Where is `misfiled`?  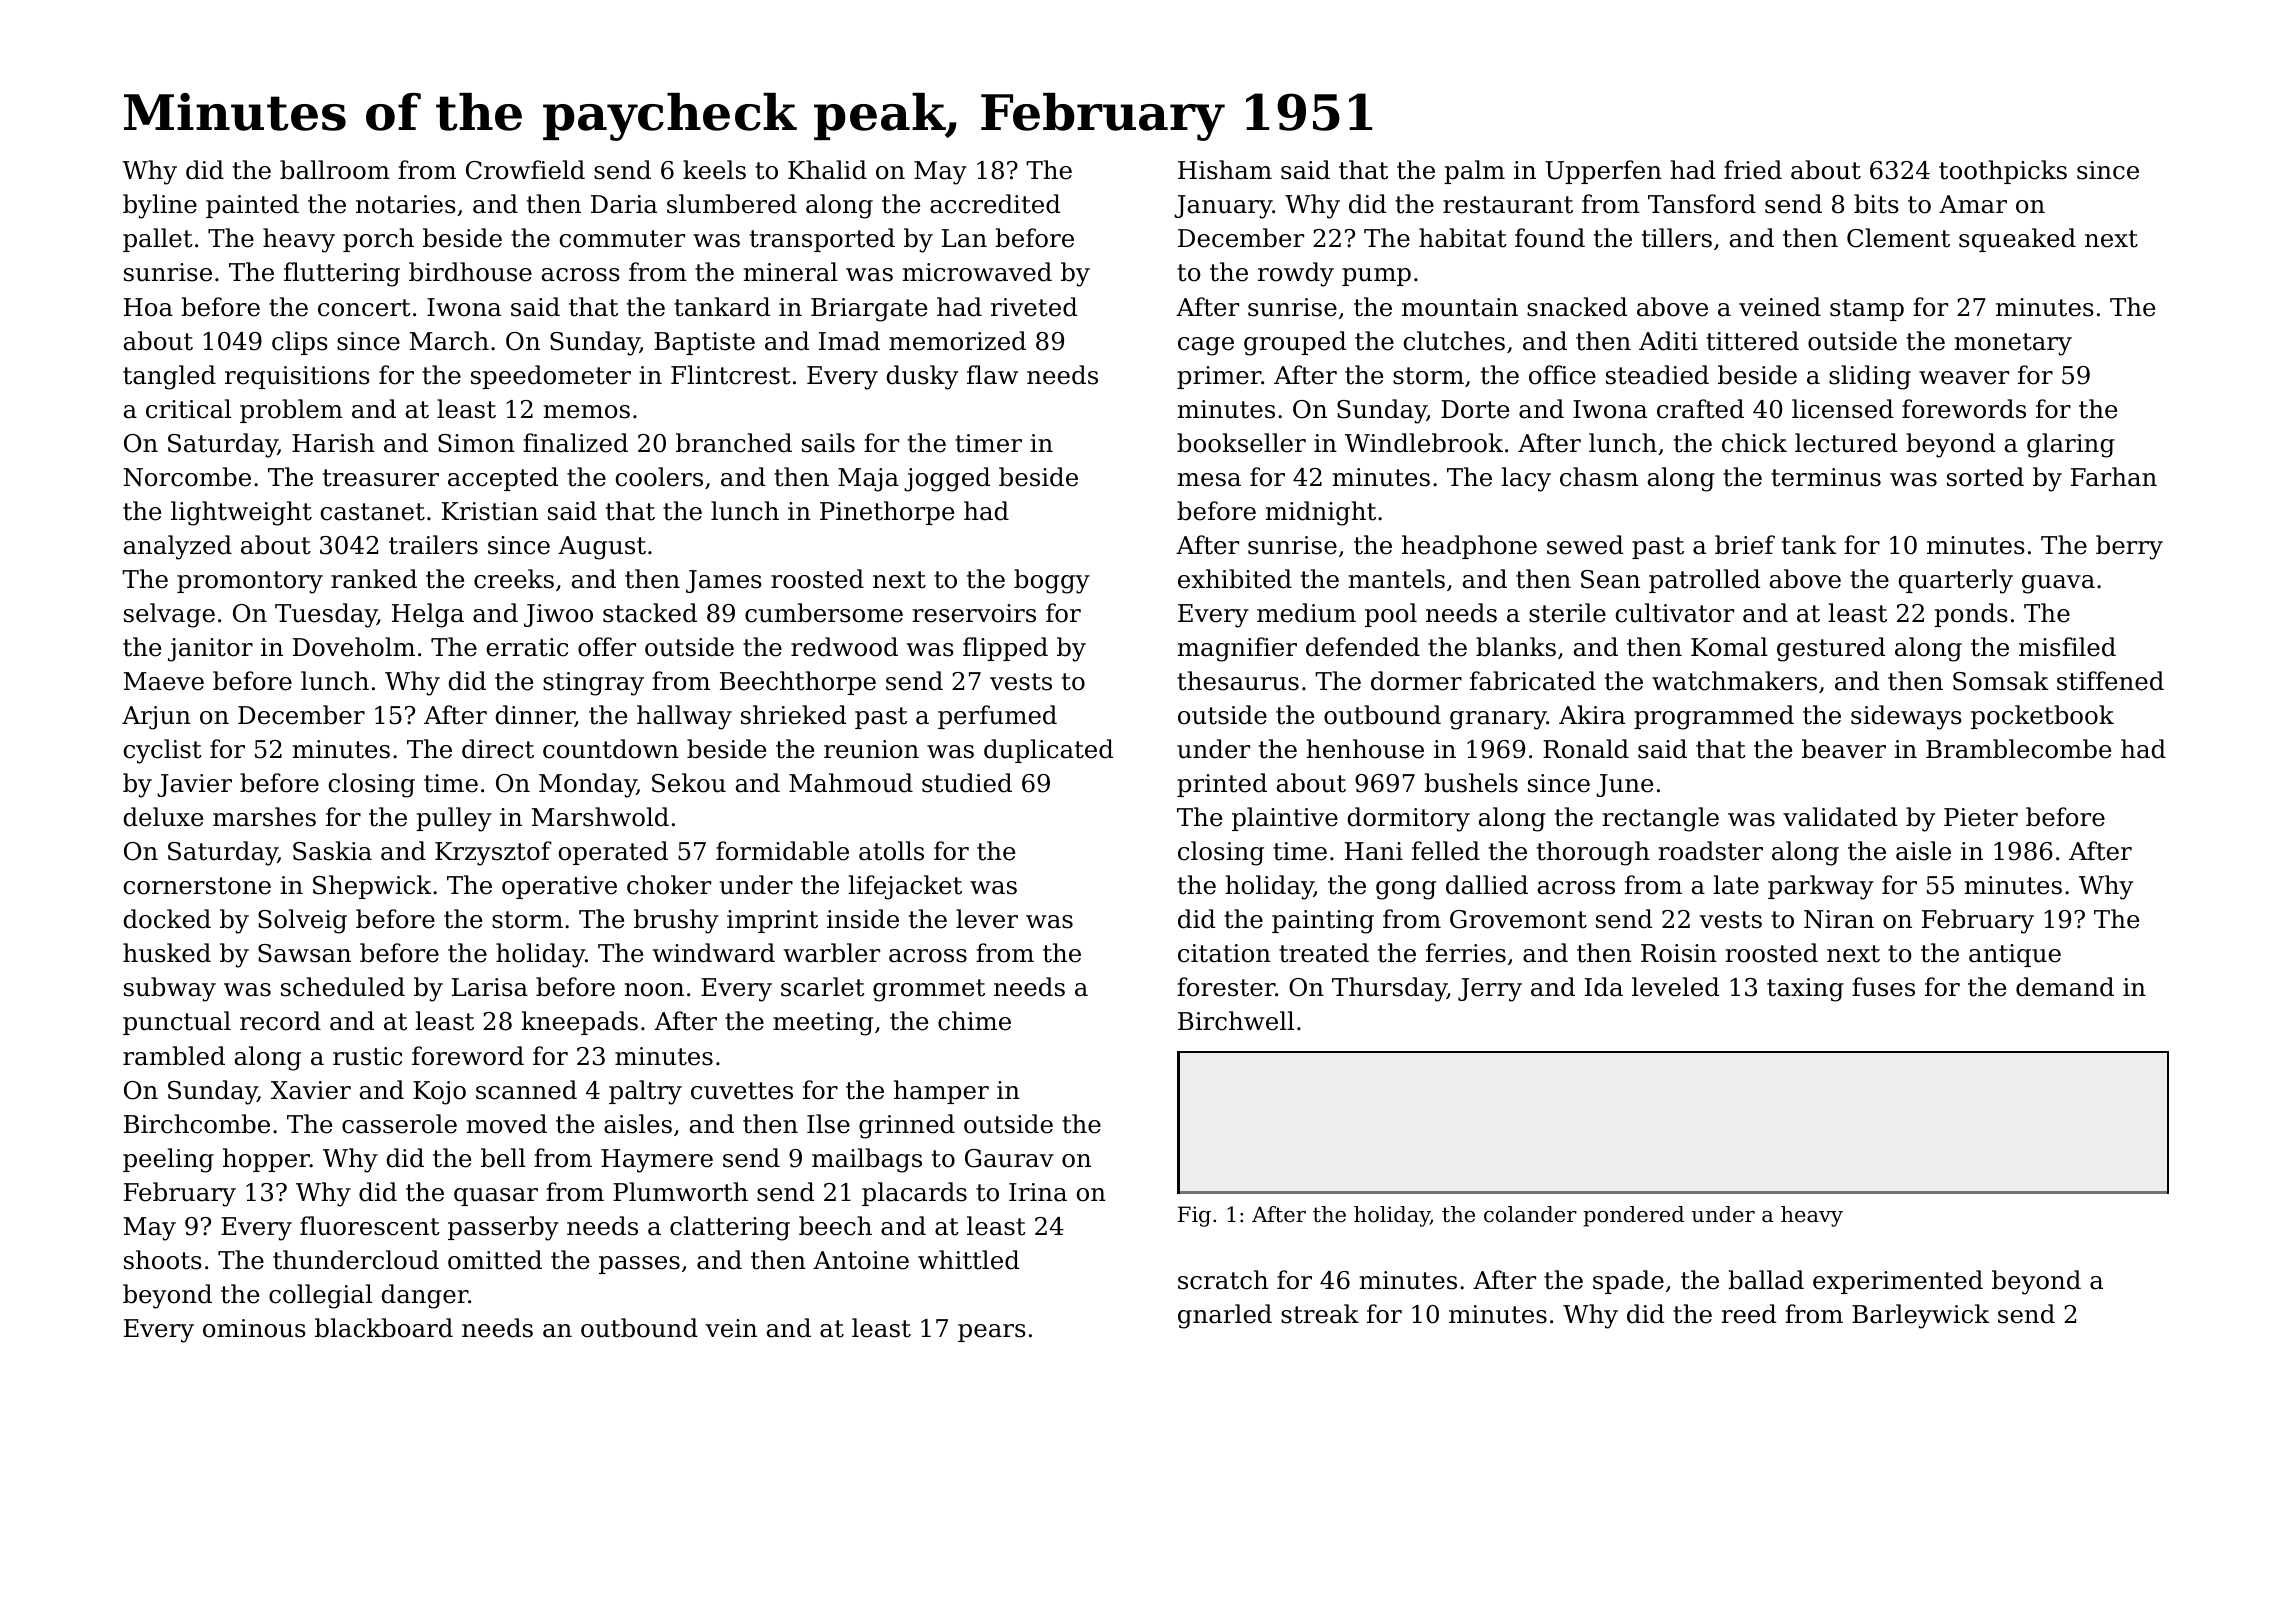
misfiled is located at coordinates (2067, 647).
